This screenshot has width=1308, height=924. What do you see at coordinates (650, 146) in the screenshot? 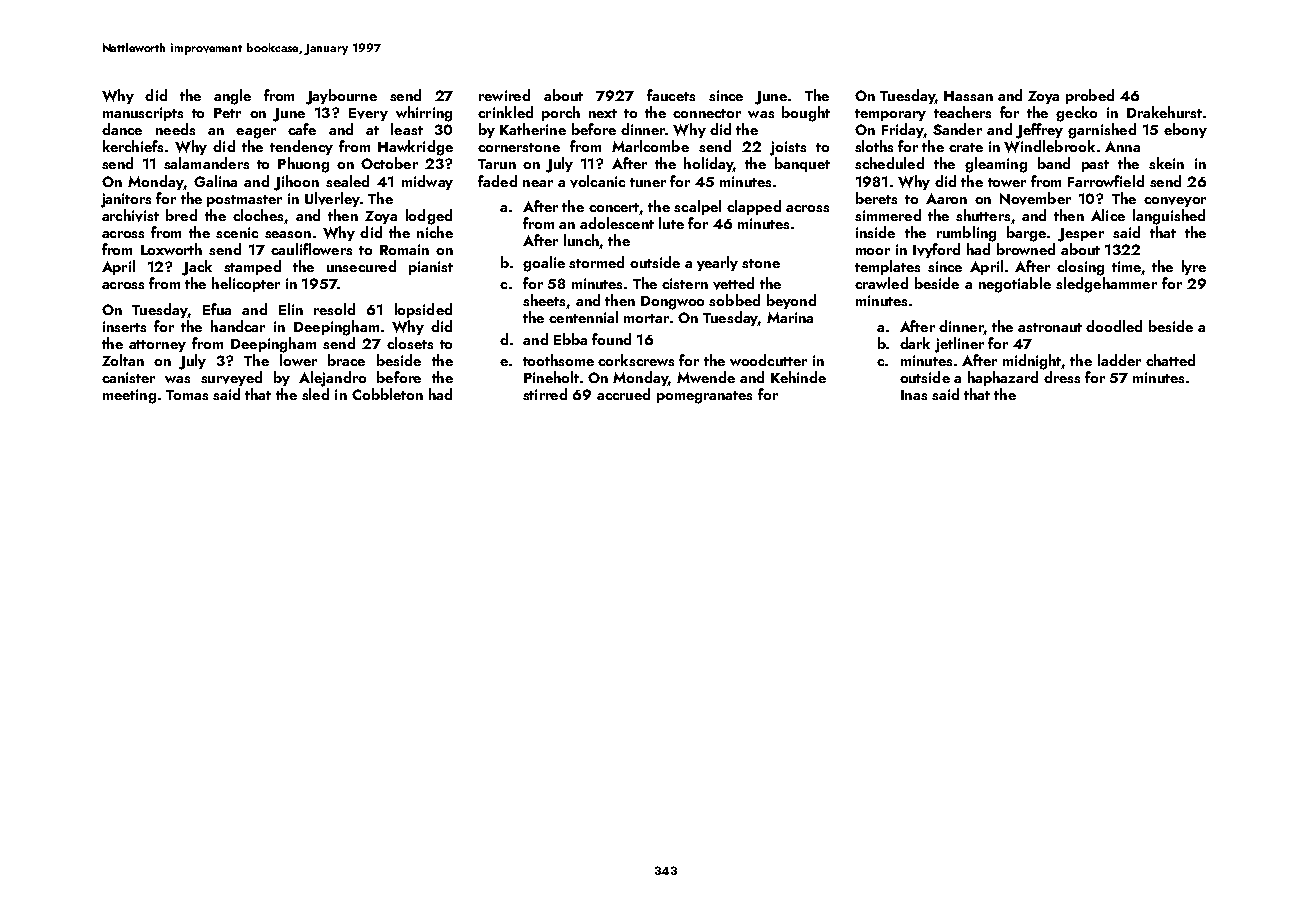
I see `Marlcombe` at bounding box center [650, 146].
